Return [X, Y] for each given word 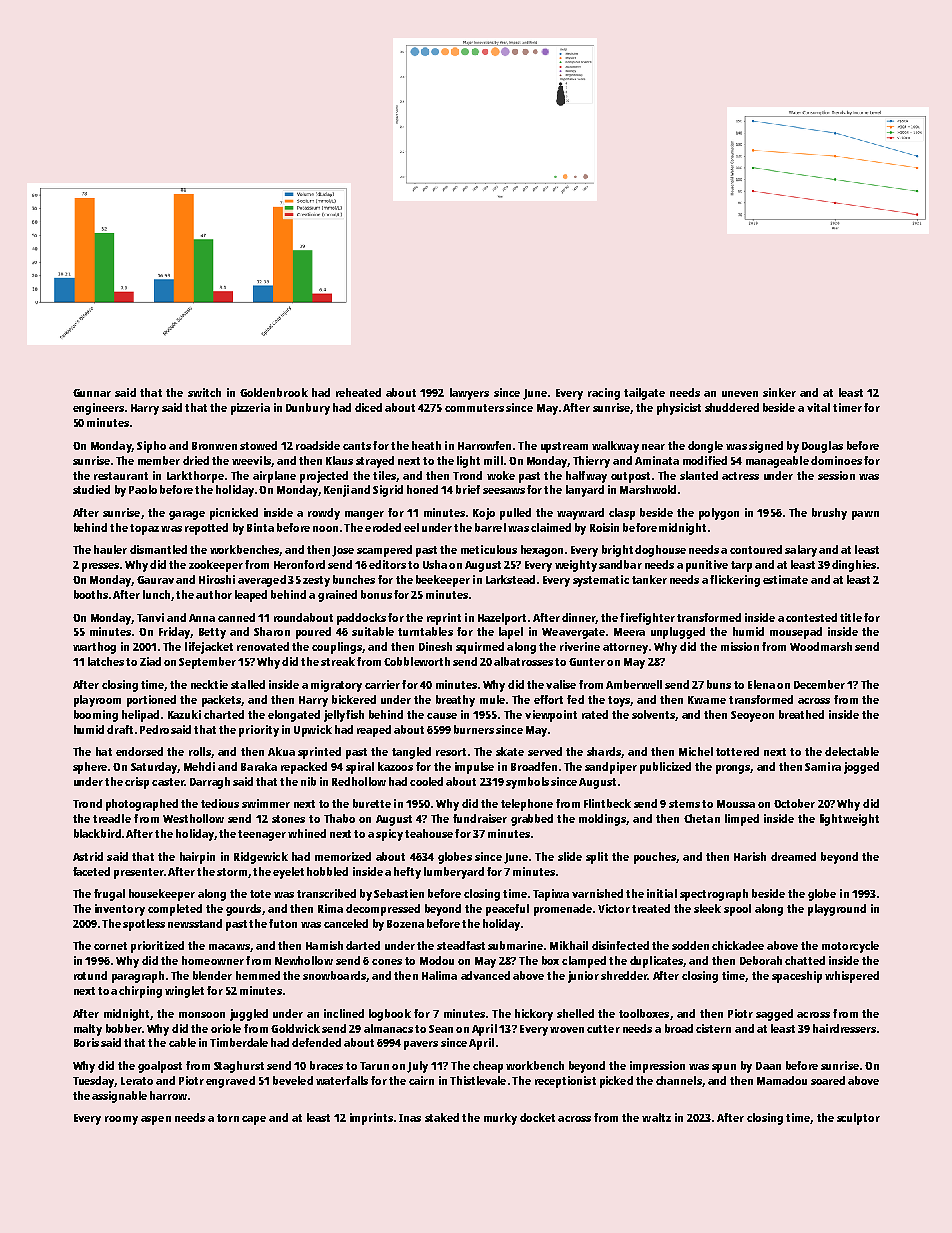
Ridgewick [261, 858]
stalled [248, 684]
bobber [124, 1028]
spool [737, 910]
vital [818, 407]
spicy [389, 835]
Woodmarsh [821, 646]
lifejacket [209, 648]
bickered [354, 699]
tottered [737, 751]
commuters [474, 408]
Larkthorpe [195, 477]
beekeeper [443, 581]
